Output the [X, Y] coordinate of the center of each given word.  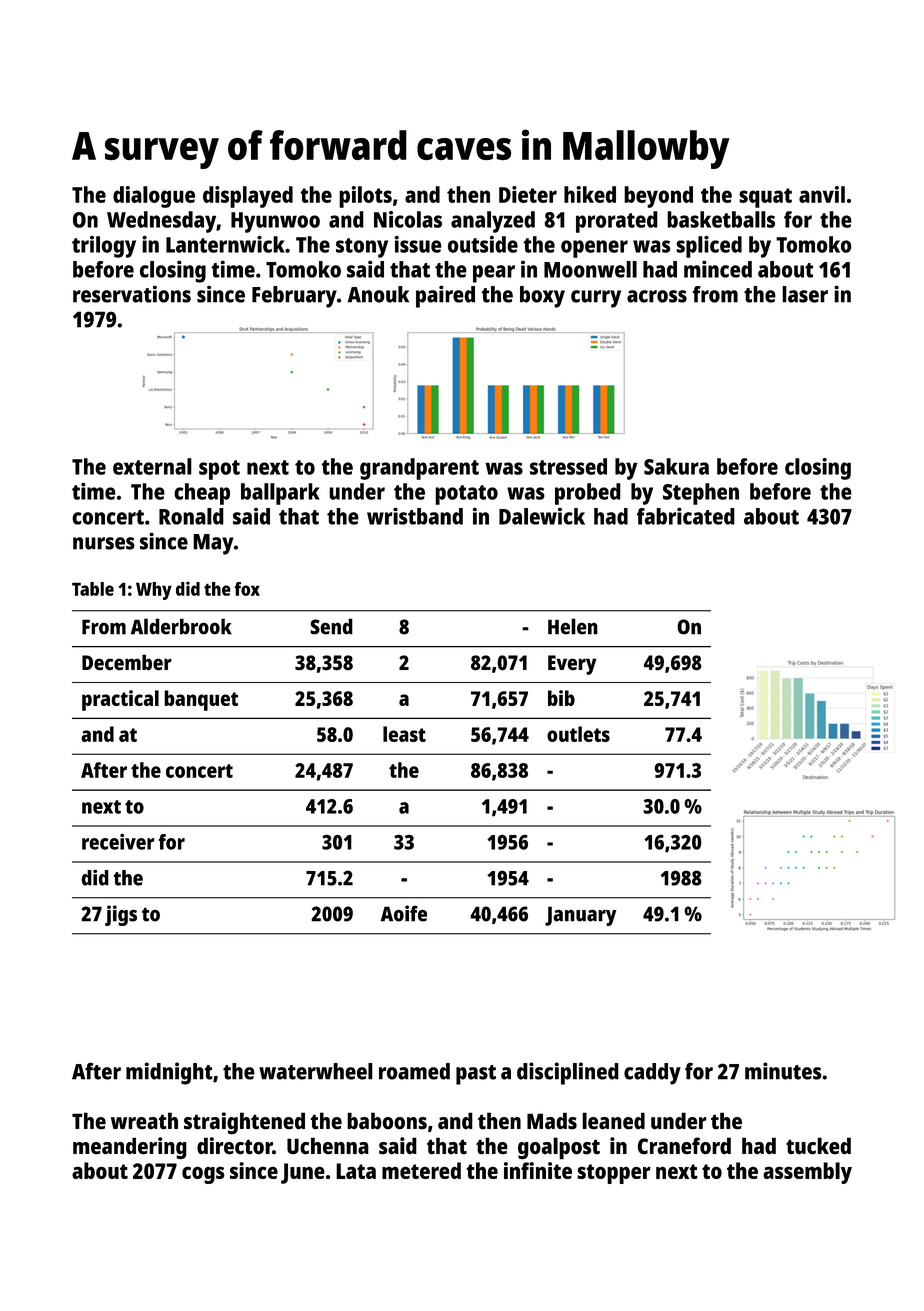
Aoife [404, 913]
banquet [201, 700]
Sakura [676, 466]
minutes [783, 1071]
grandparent [419, 469]
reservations [132, 294]
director [234, 1146]
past [476, 1075]
